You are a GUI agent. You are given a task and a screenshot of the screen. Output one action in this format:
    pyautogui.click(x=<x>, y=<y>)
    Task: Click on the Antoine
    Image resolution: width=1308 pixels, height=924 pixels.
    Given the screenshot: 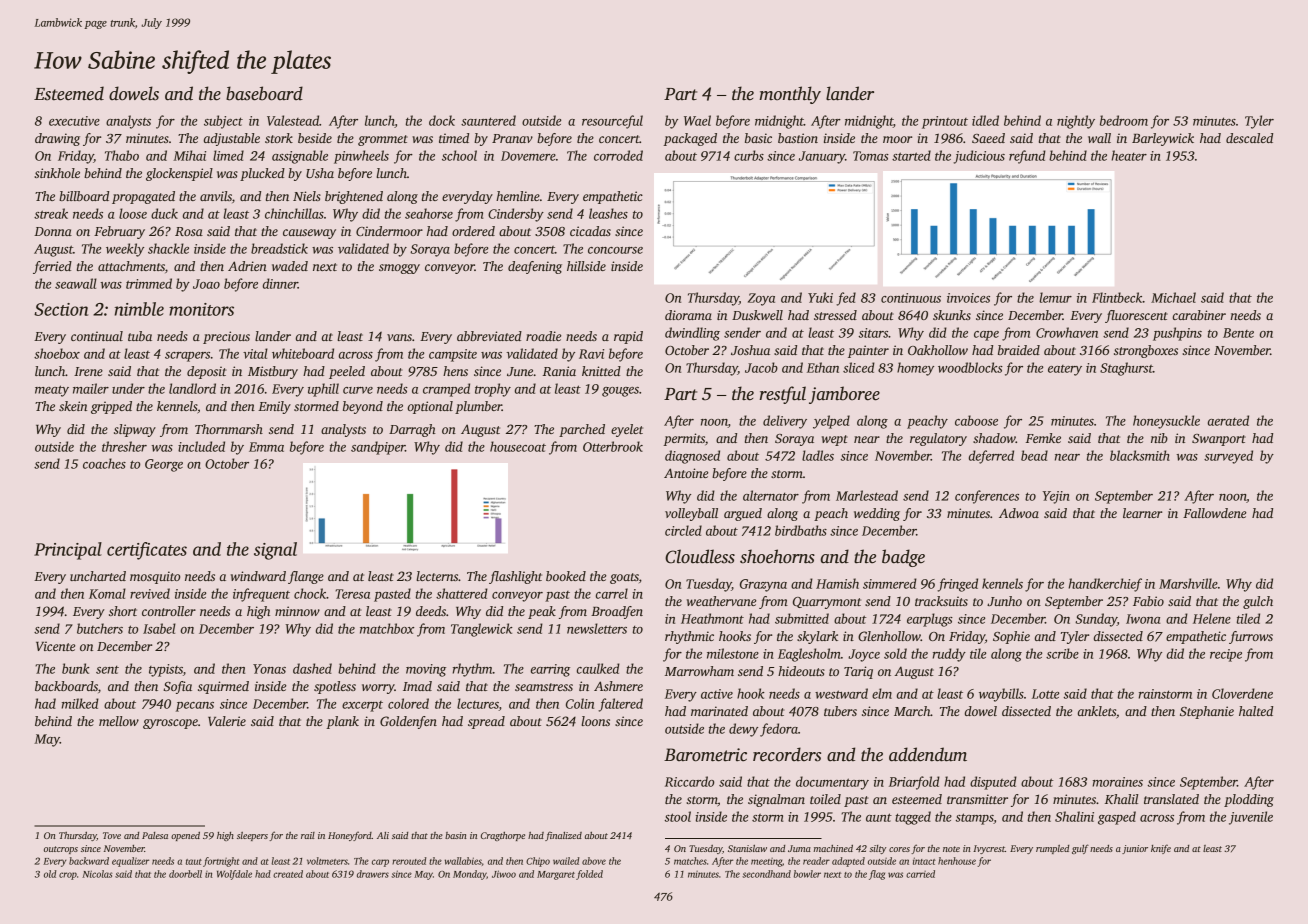 What is the action you would take?
    pyautogui.click(x=686, y=473)
